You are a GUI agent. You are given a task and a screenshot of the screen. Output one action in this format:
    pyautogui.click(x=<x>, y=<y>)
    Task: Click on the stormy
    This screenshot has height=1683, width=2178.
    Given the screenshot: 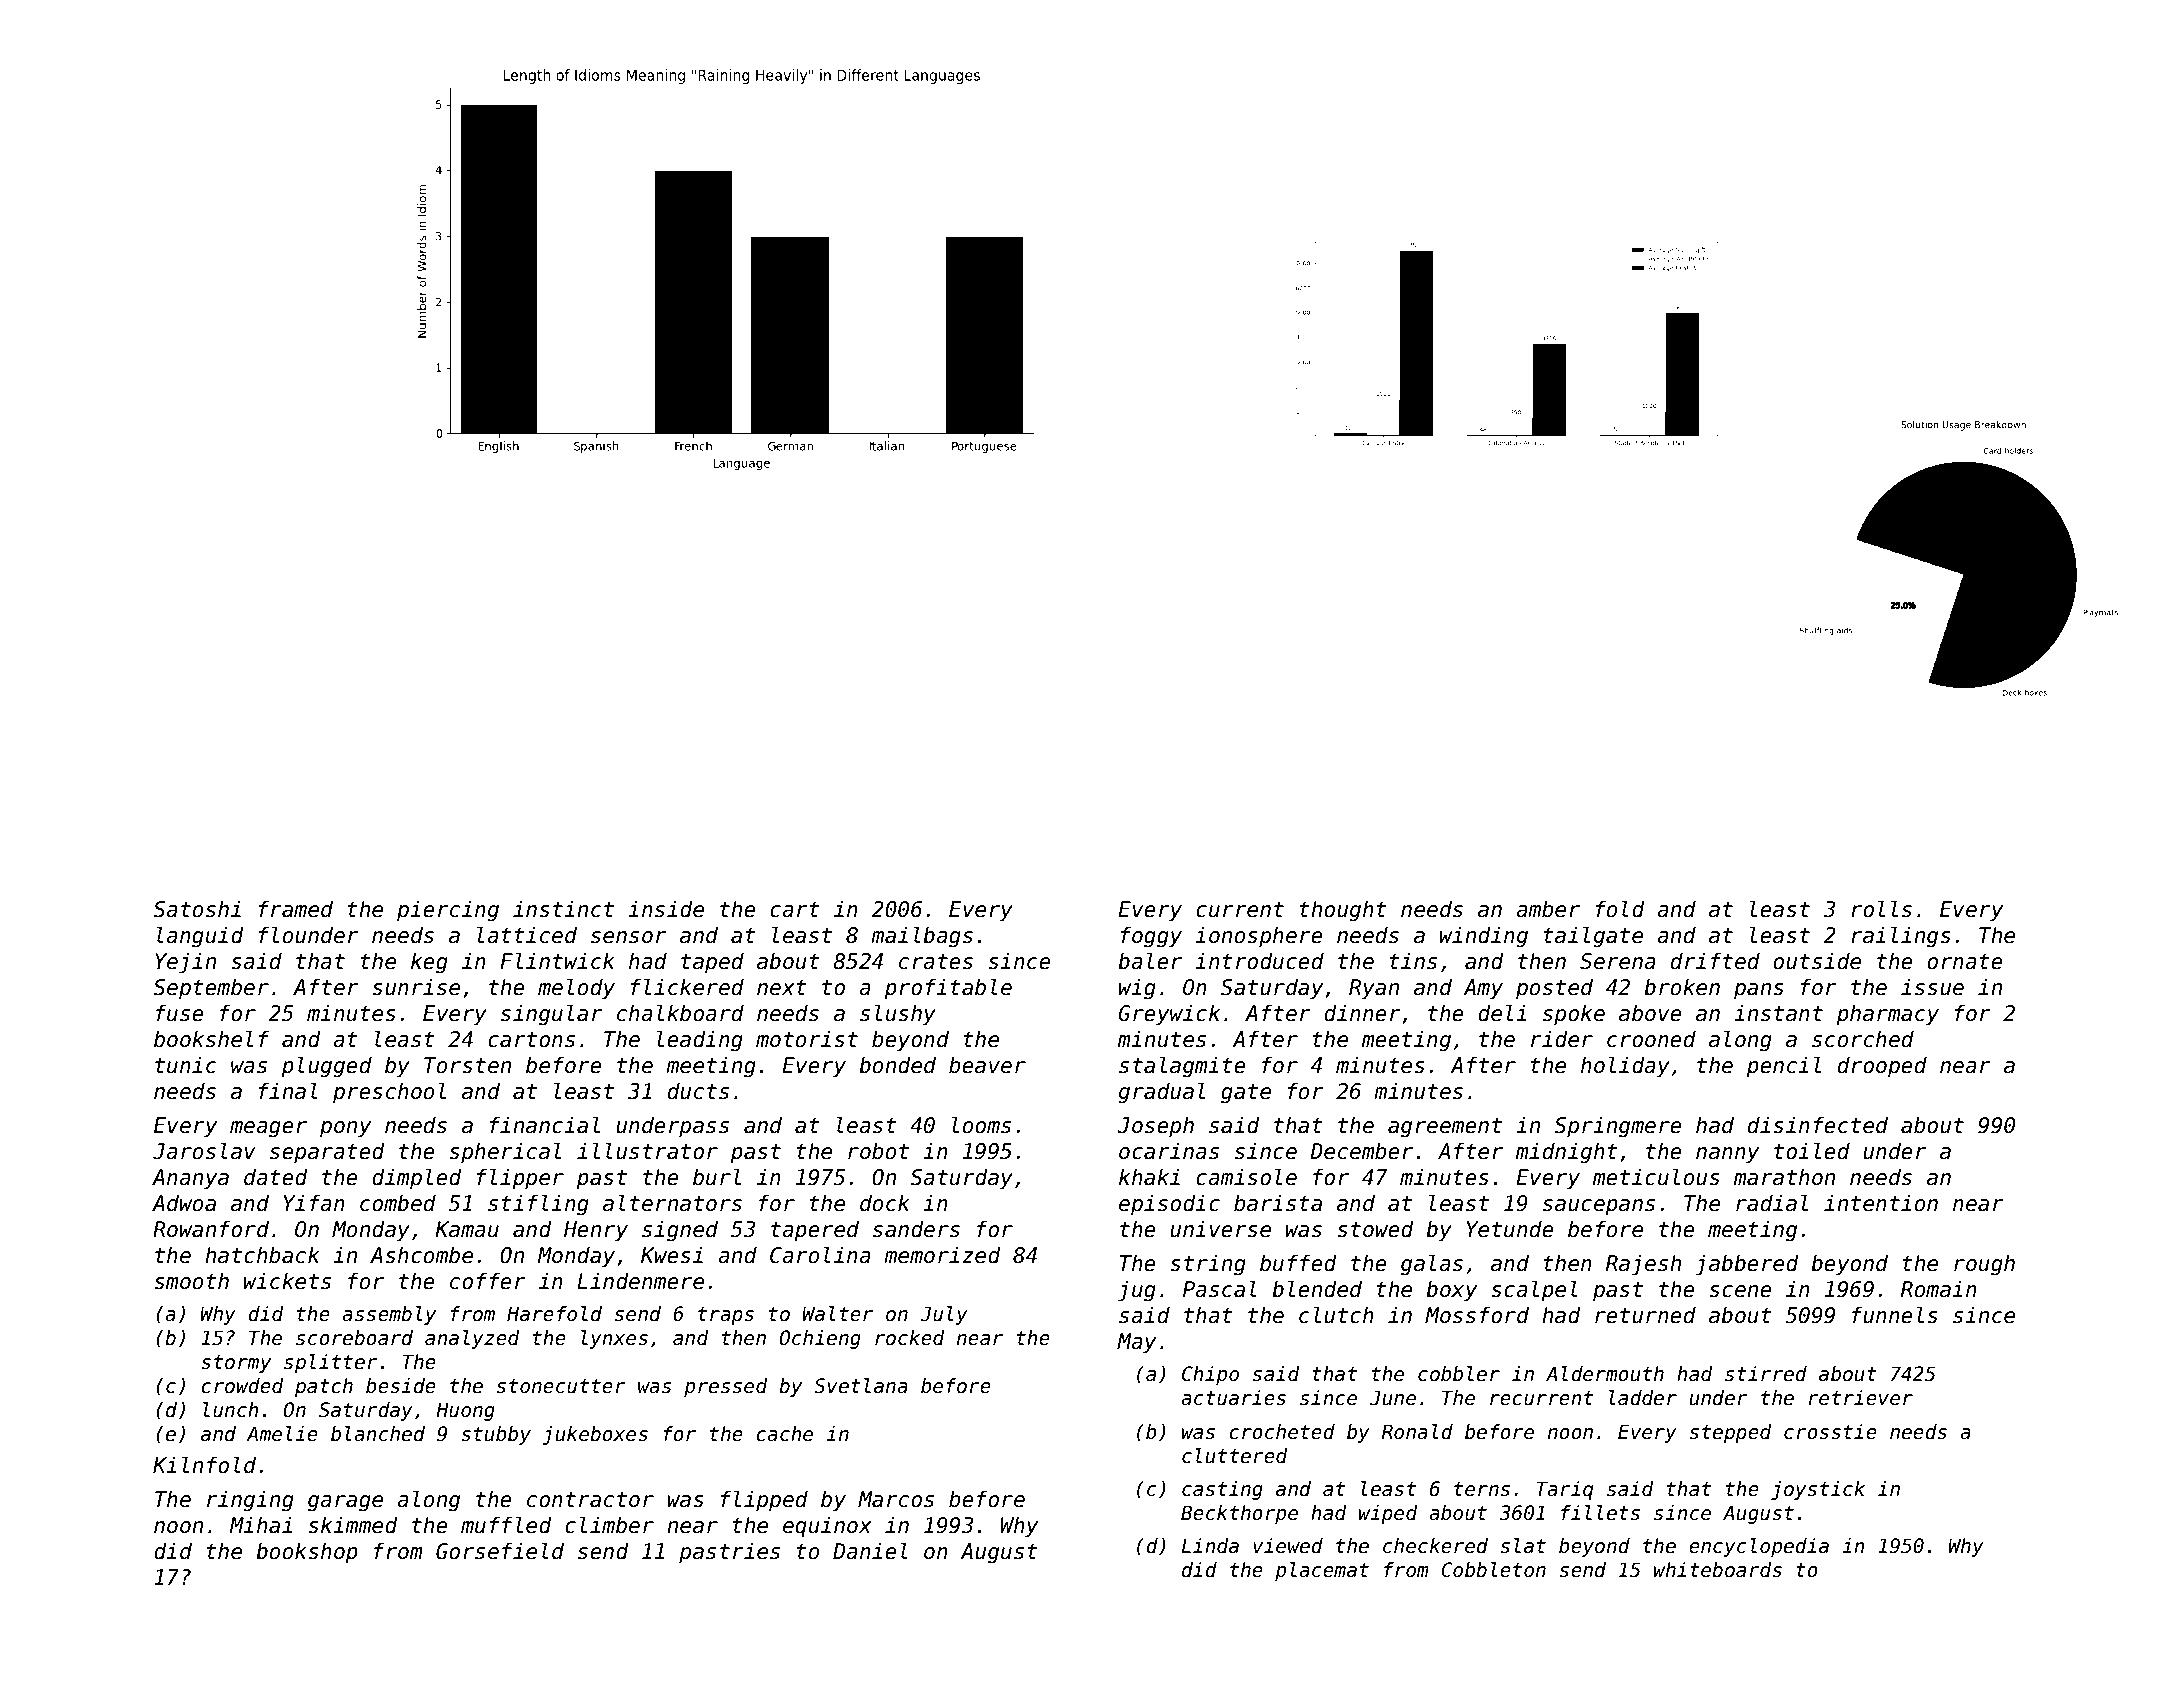 What is the action you would take?
    pyautogui.click(x=236, y=1364)
